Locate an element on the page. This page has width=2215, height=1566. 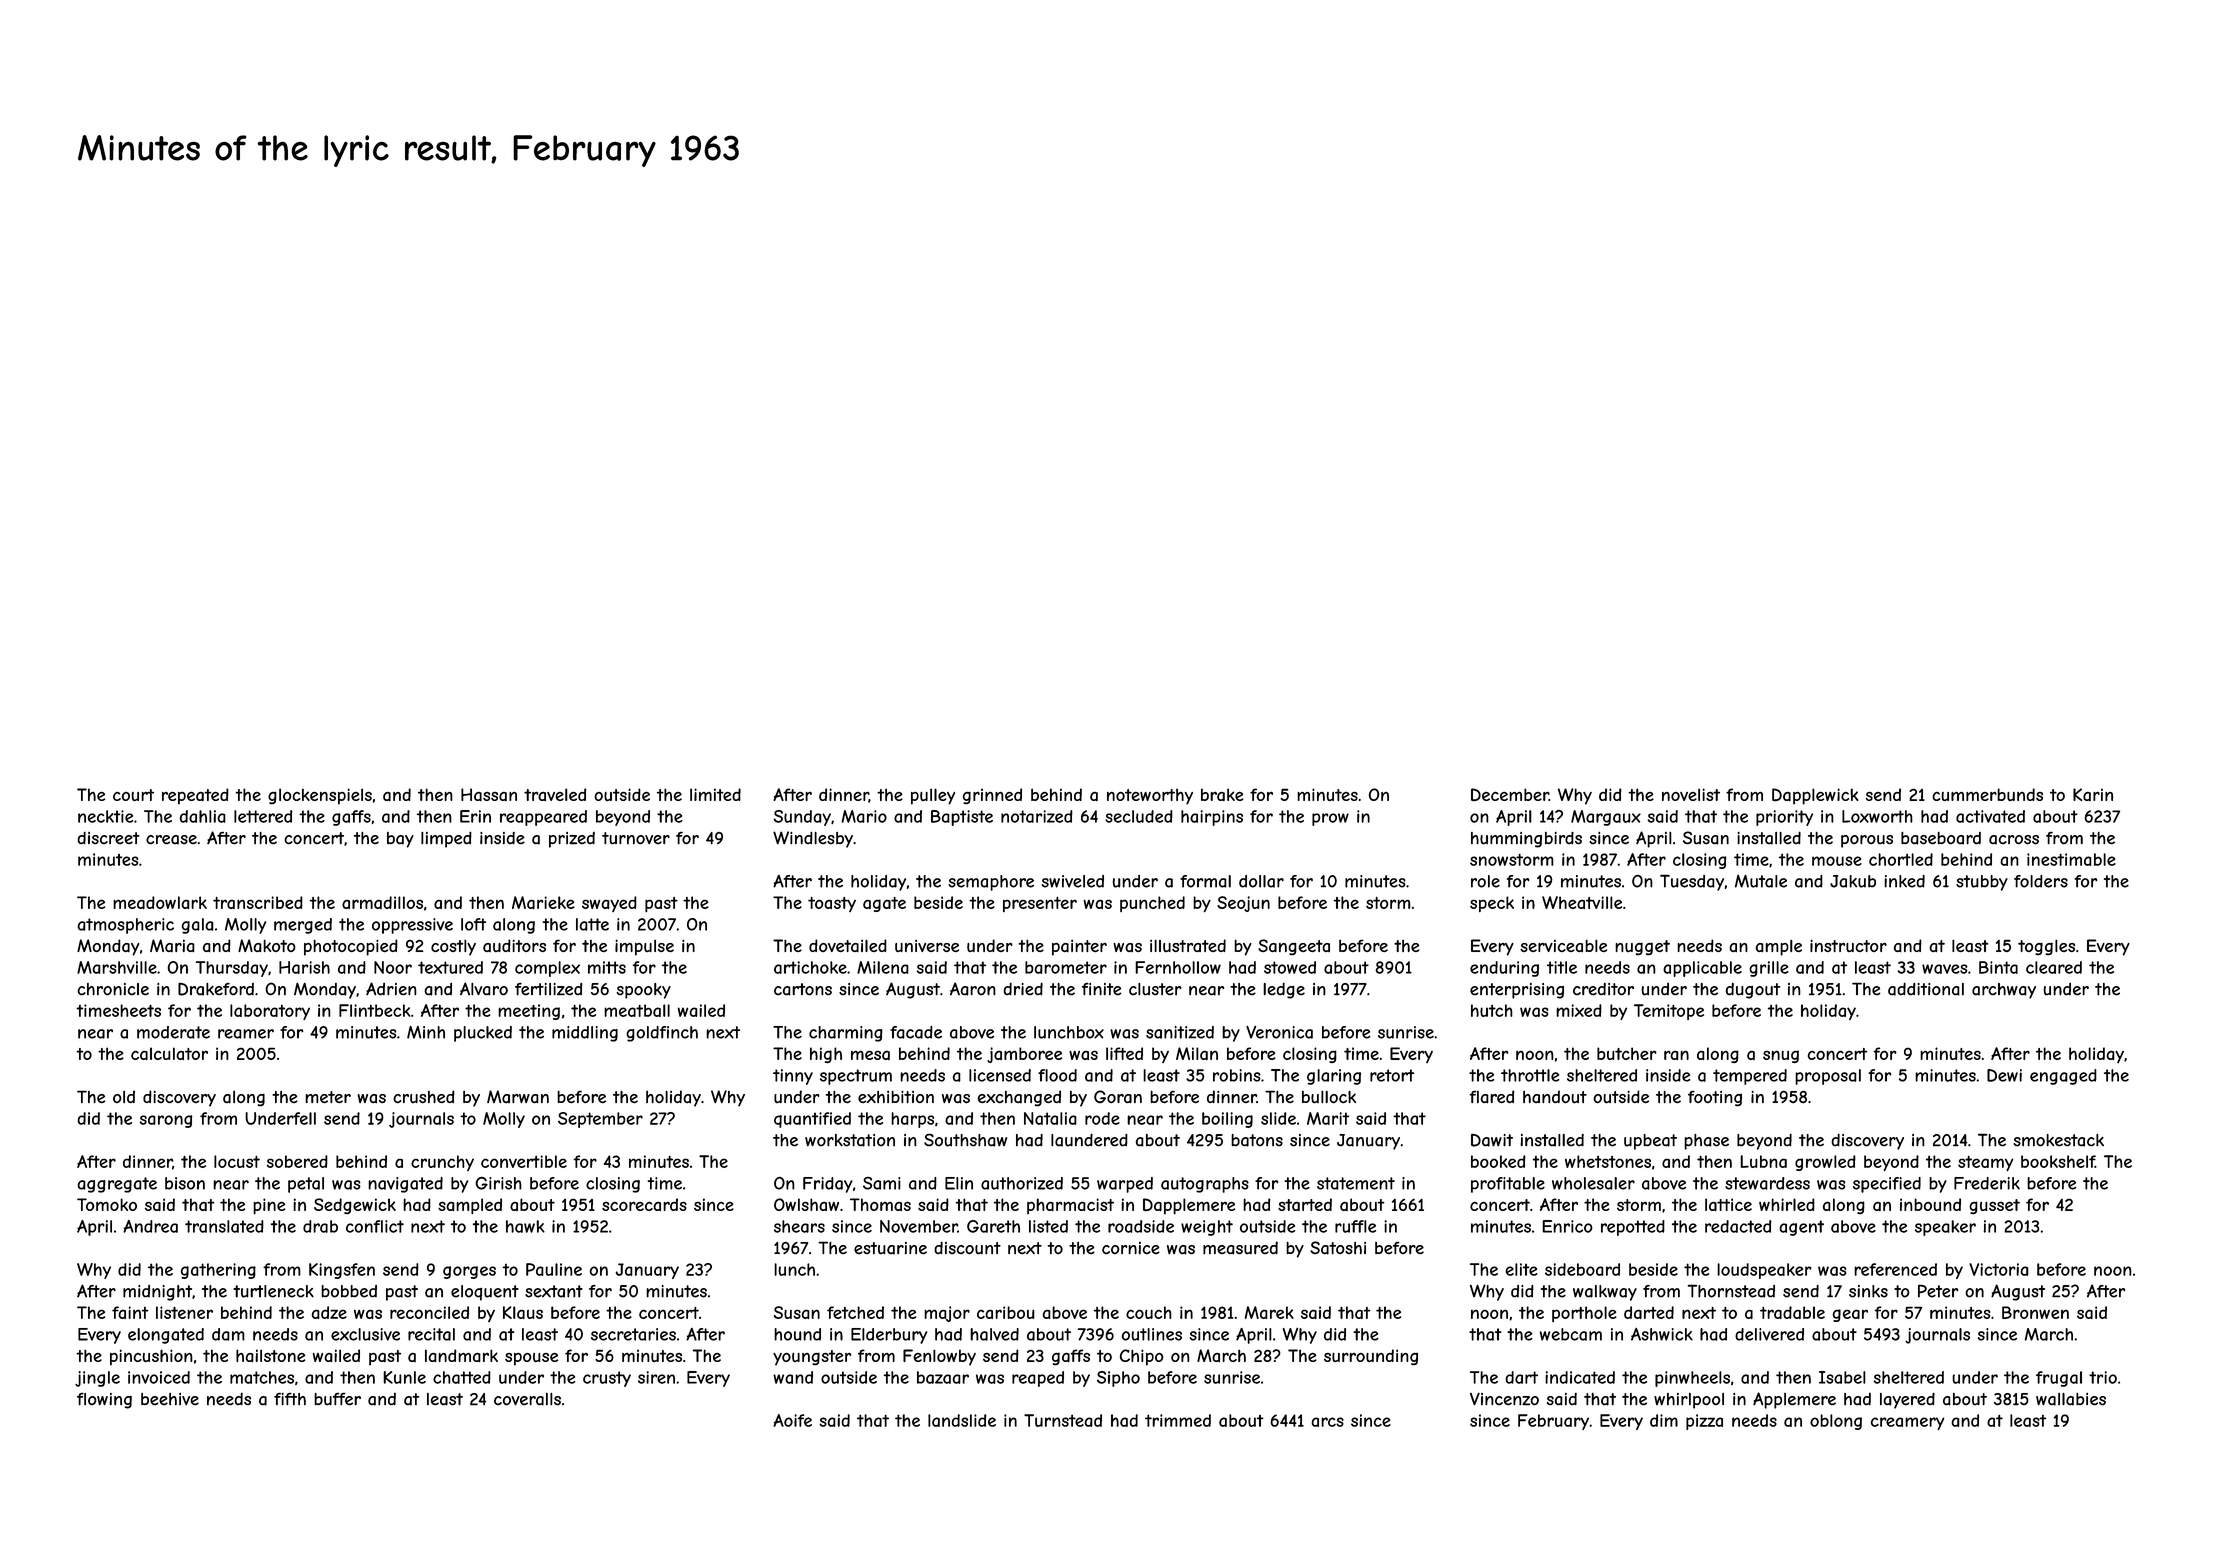
Karin is located at coordinates (2093, 794).
